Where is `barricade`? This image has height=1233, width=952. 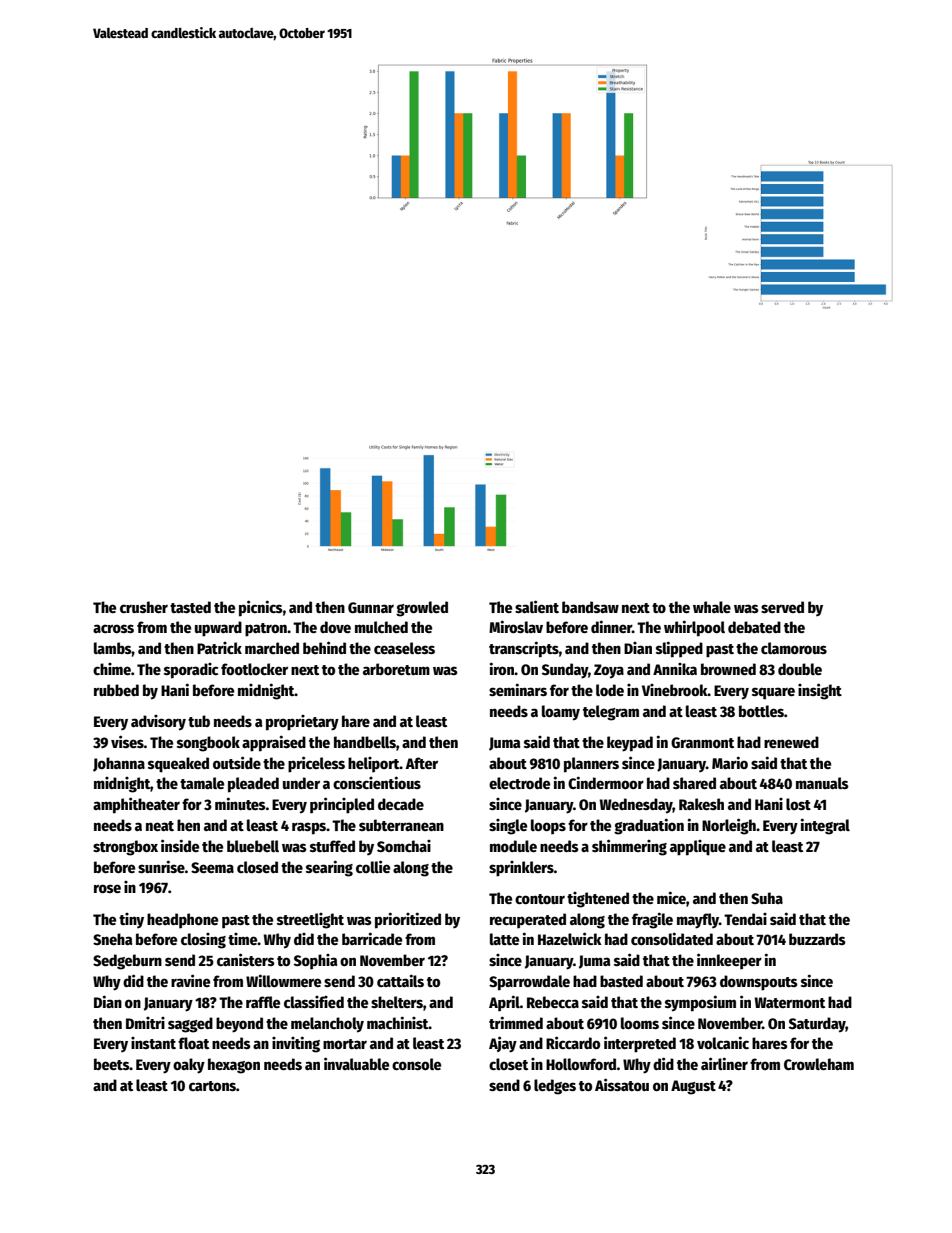 barricade is located at coordinates (372, 938).
